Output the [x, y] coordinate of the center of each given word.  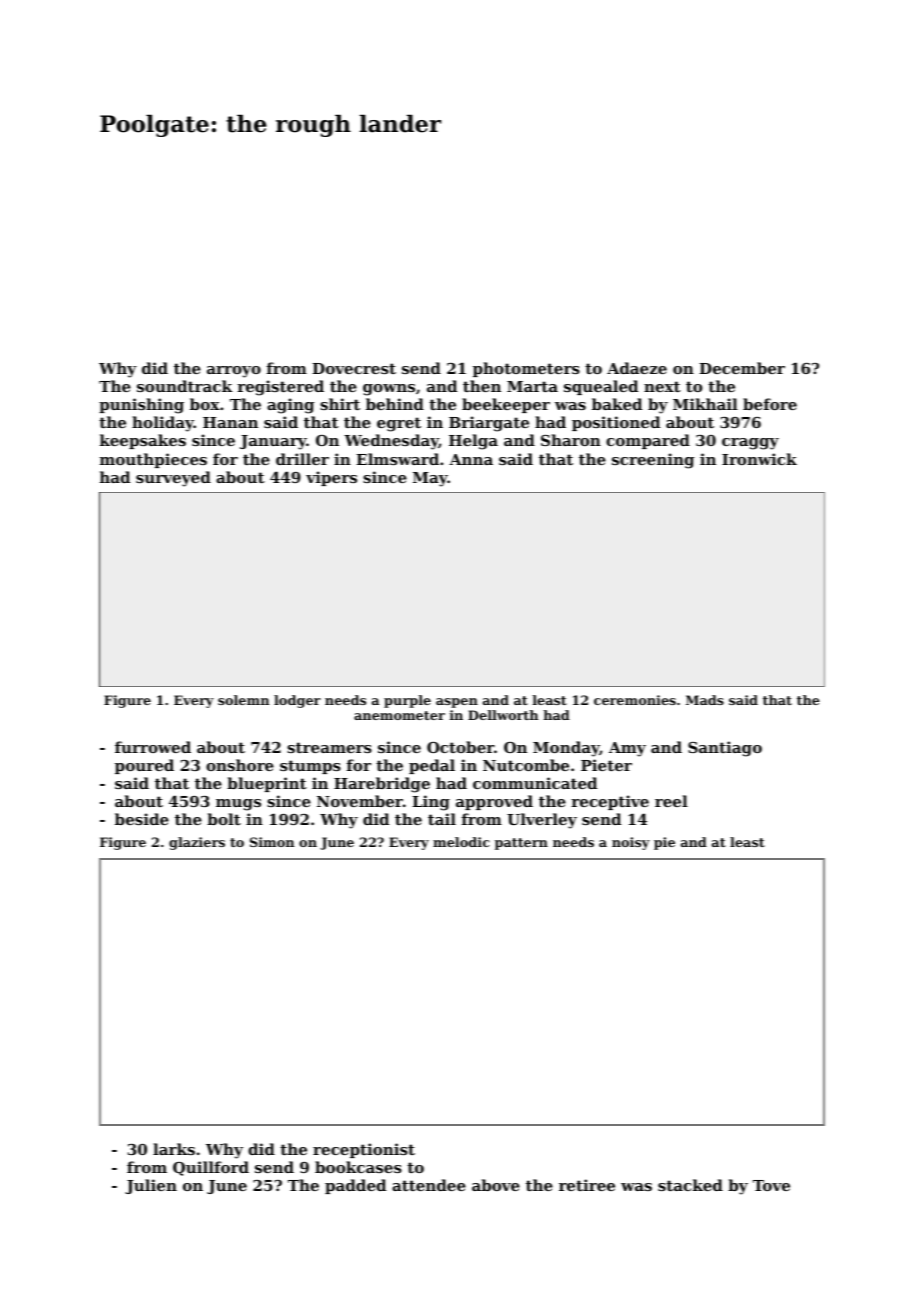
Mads [705, 700]
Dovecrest [354, 368]
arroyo [234, 372]
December [742, 368]
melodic [461, 842]
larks [174, 1149]
